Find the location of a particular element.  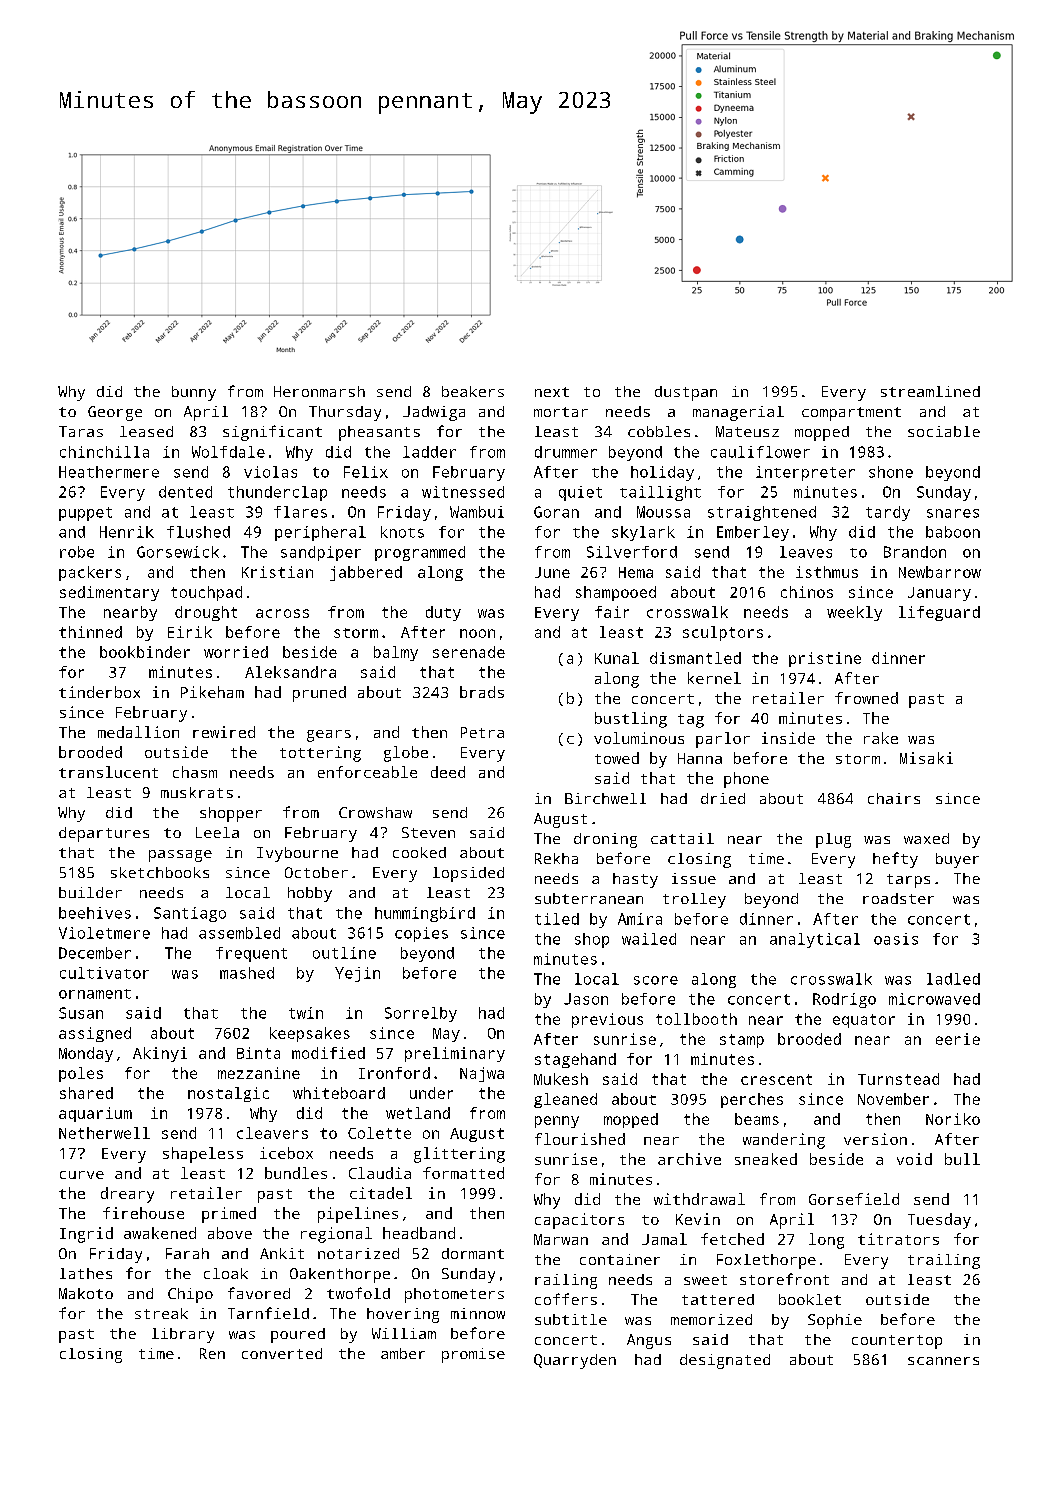

amber is located at coordinates (403, 1353).
